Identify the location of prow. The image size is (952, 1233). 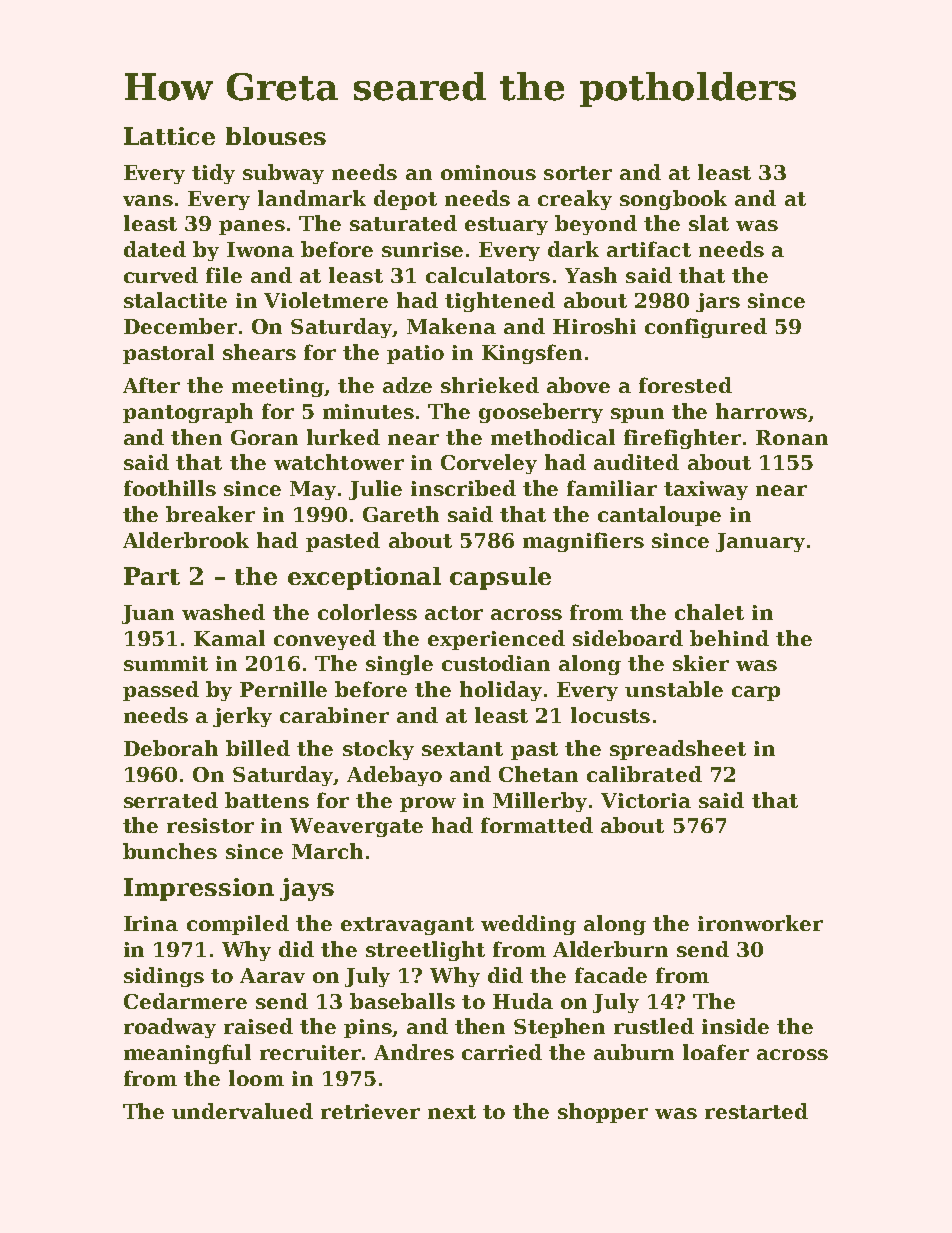
(428, 804).
